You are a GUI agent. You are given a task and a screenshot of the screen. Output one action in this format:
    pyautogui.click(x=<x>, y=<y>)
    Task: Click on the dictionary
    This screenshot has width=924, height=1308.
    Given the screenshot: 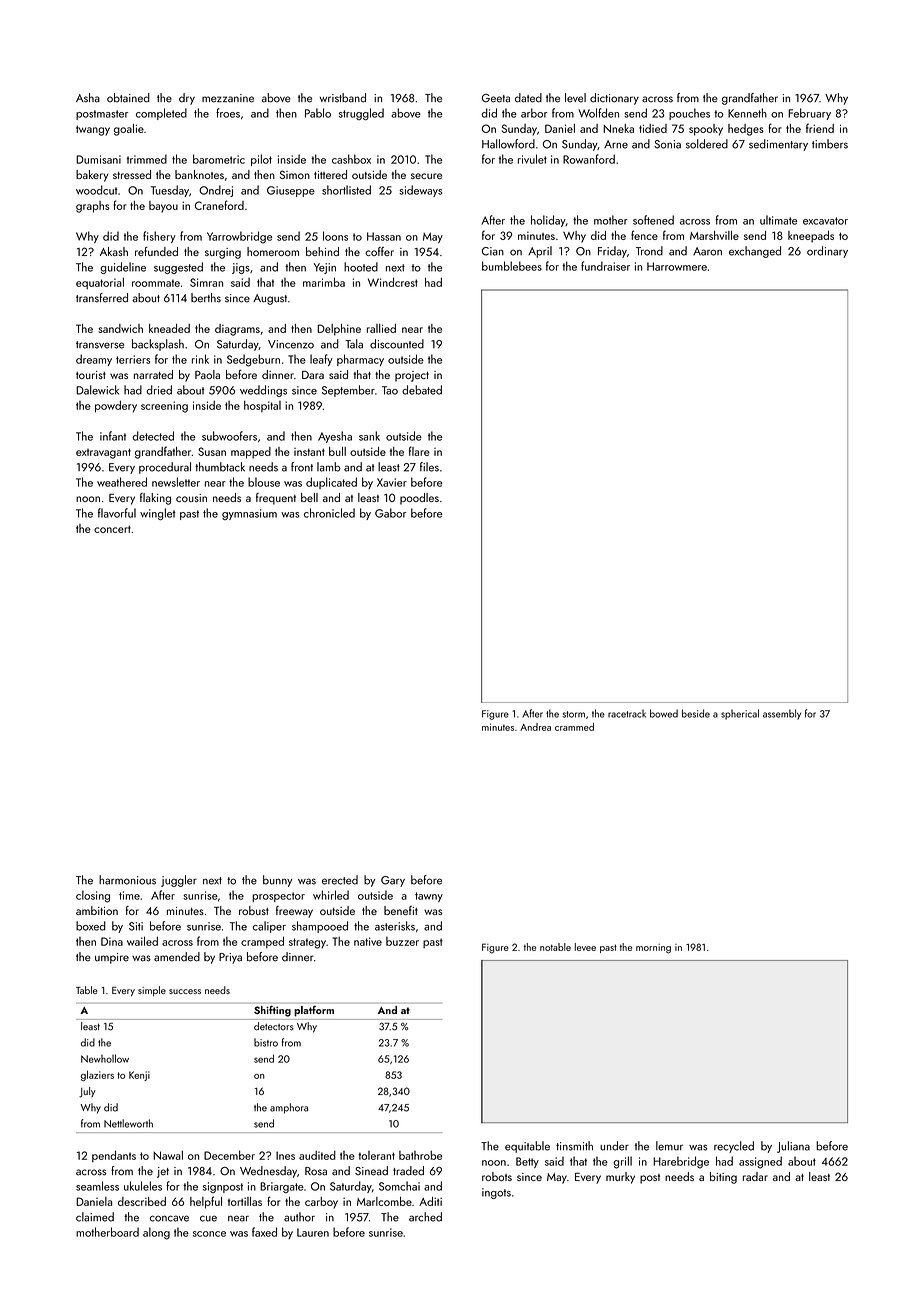 What is the action you would take?
    pyautogui.click(x=614, y=99)
